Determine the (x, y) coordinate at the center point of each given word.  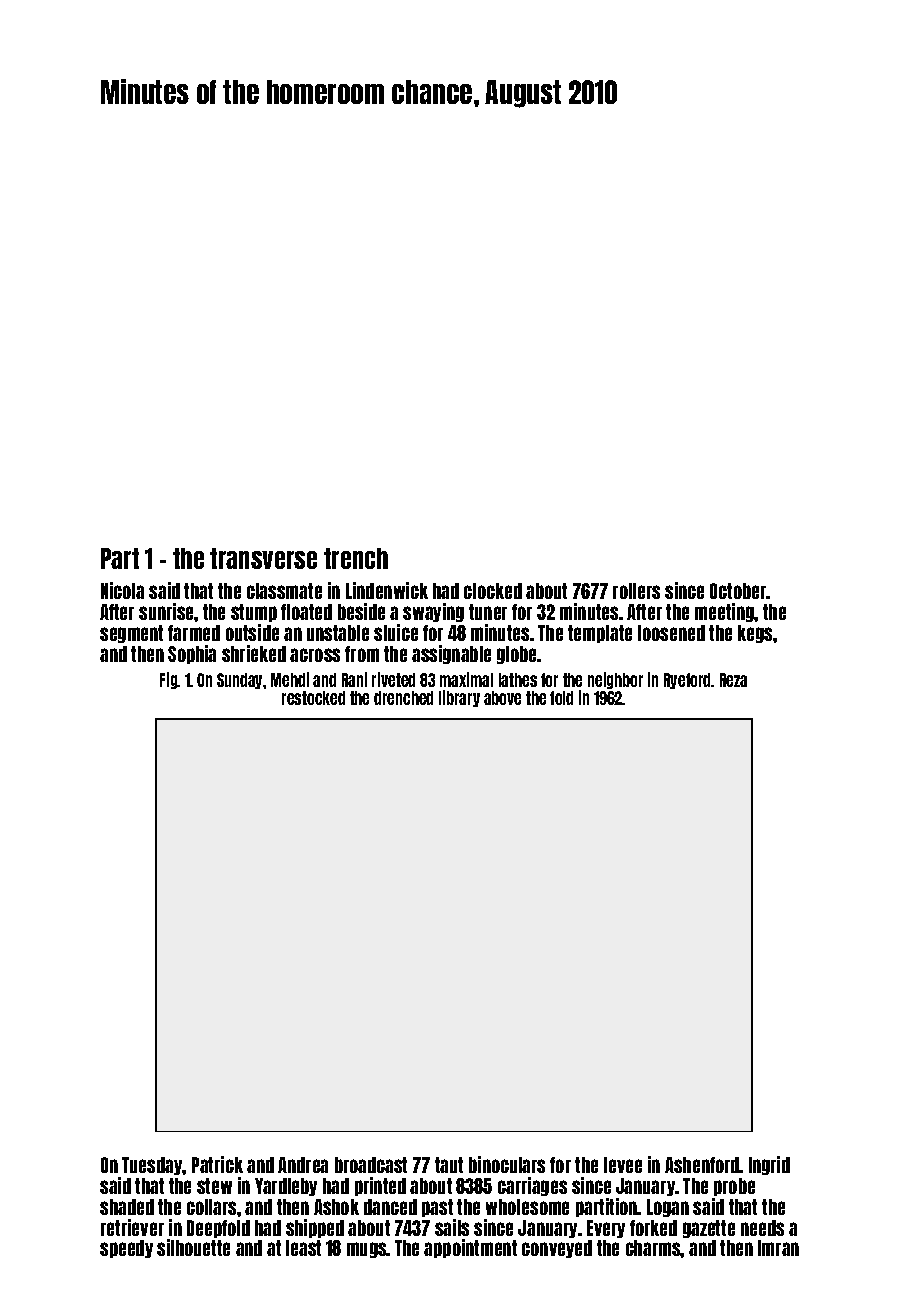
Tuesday (152, 1166)
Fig (169, 680)
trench (356, 558)
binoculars (507, 1164)
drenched (403, 698)
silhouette (193, 1247)
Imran (778, 1248)
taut (449, 1165)
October (738, 591)
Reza (733, 680)
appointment (470, 1248)
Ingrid (769, 1165)
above (502, 698)
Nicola (122, 590)
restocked (313, 698)
